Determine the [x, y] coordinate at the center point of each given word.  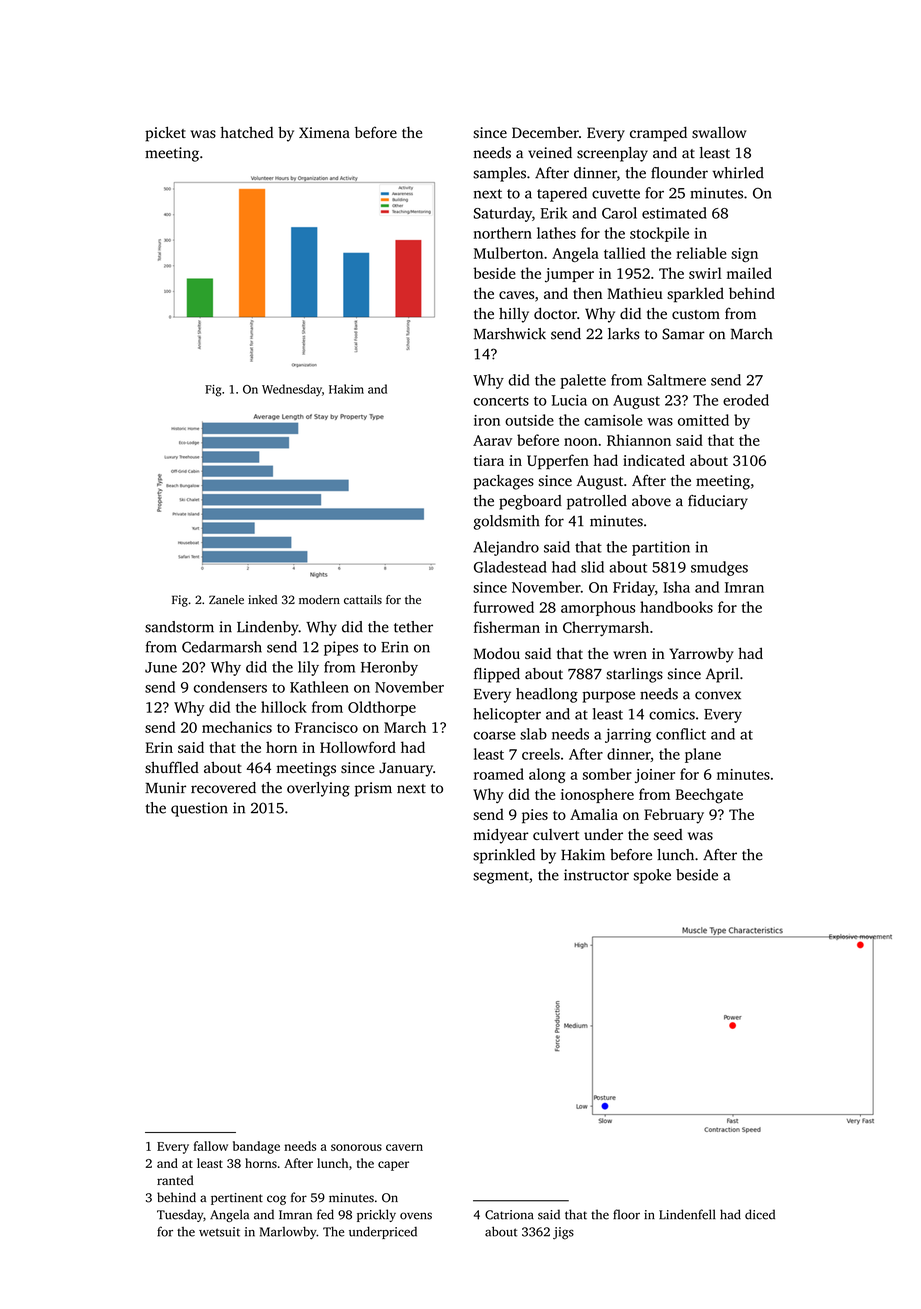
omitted [703, 420]
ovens [416, 1216]
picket [165, 134]
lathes [556, 233]
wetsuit [219, 1232]
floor [626, 1214]
